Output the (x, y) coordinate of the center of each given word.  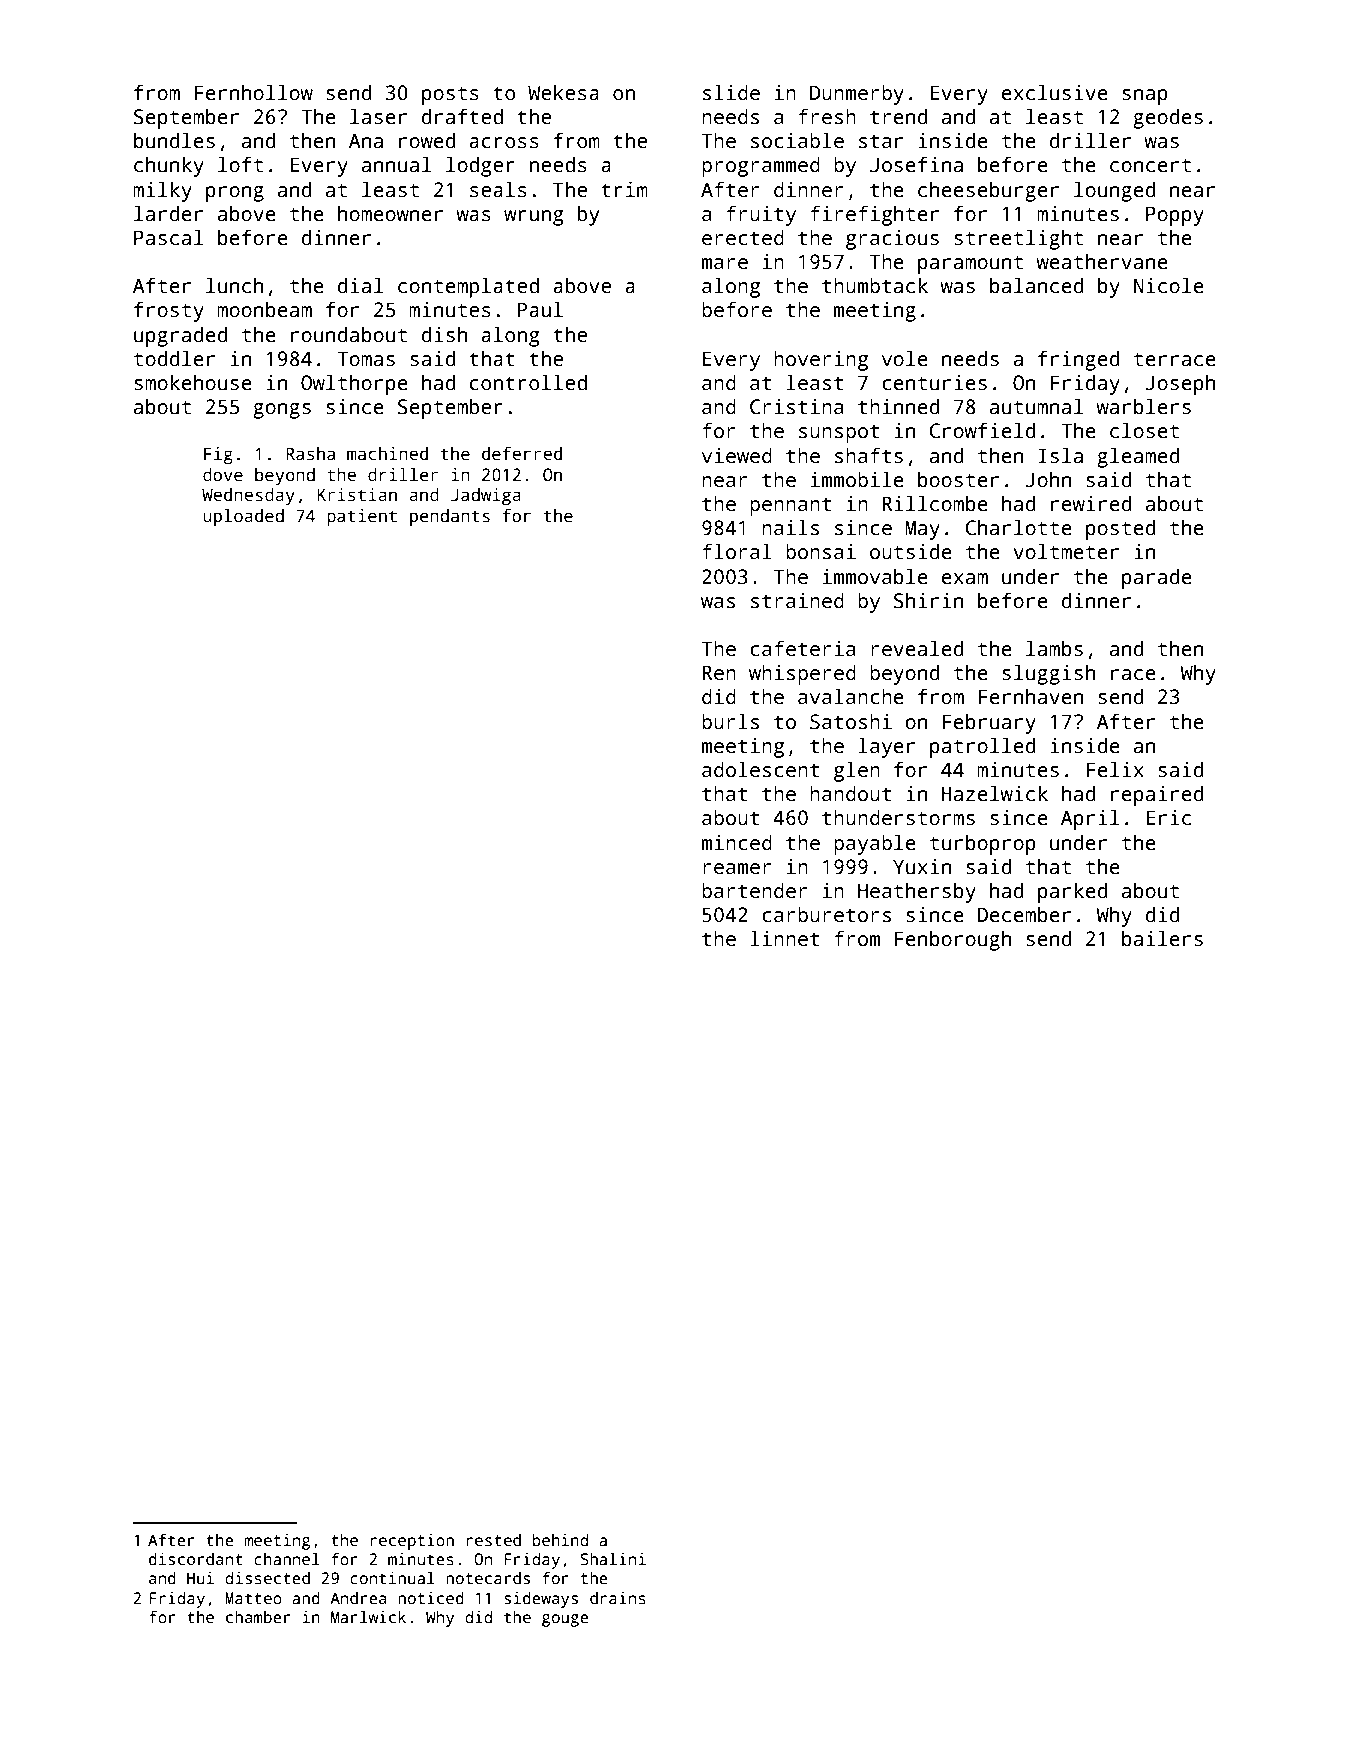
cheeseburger (988, 191)
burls (730, 721)
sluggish (1048, 674)
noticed (431, 1598)
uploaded (243, 517)
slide (731, 92)
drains (618, 1598)
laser (378, 116)
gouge (565, 1620)
